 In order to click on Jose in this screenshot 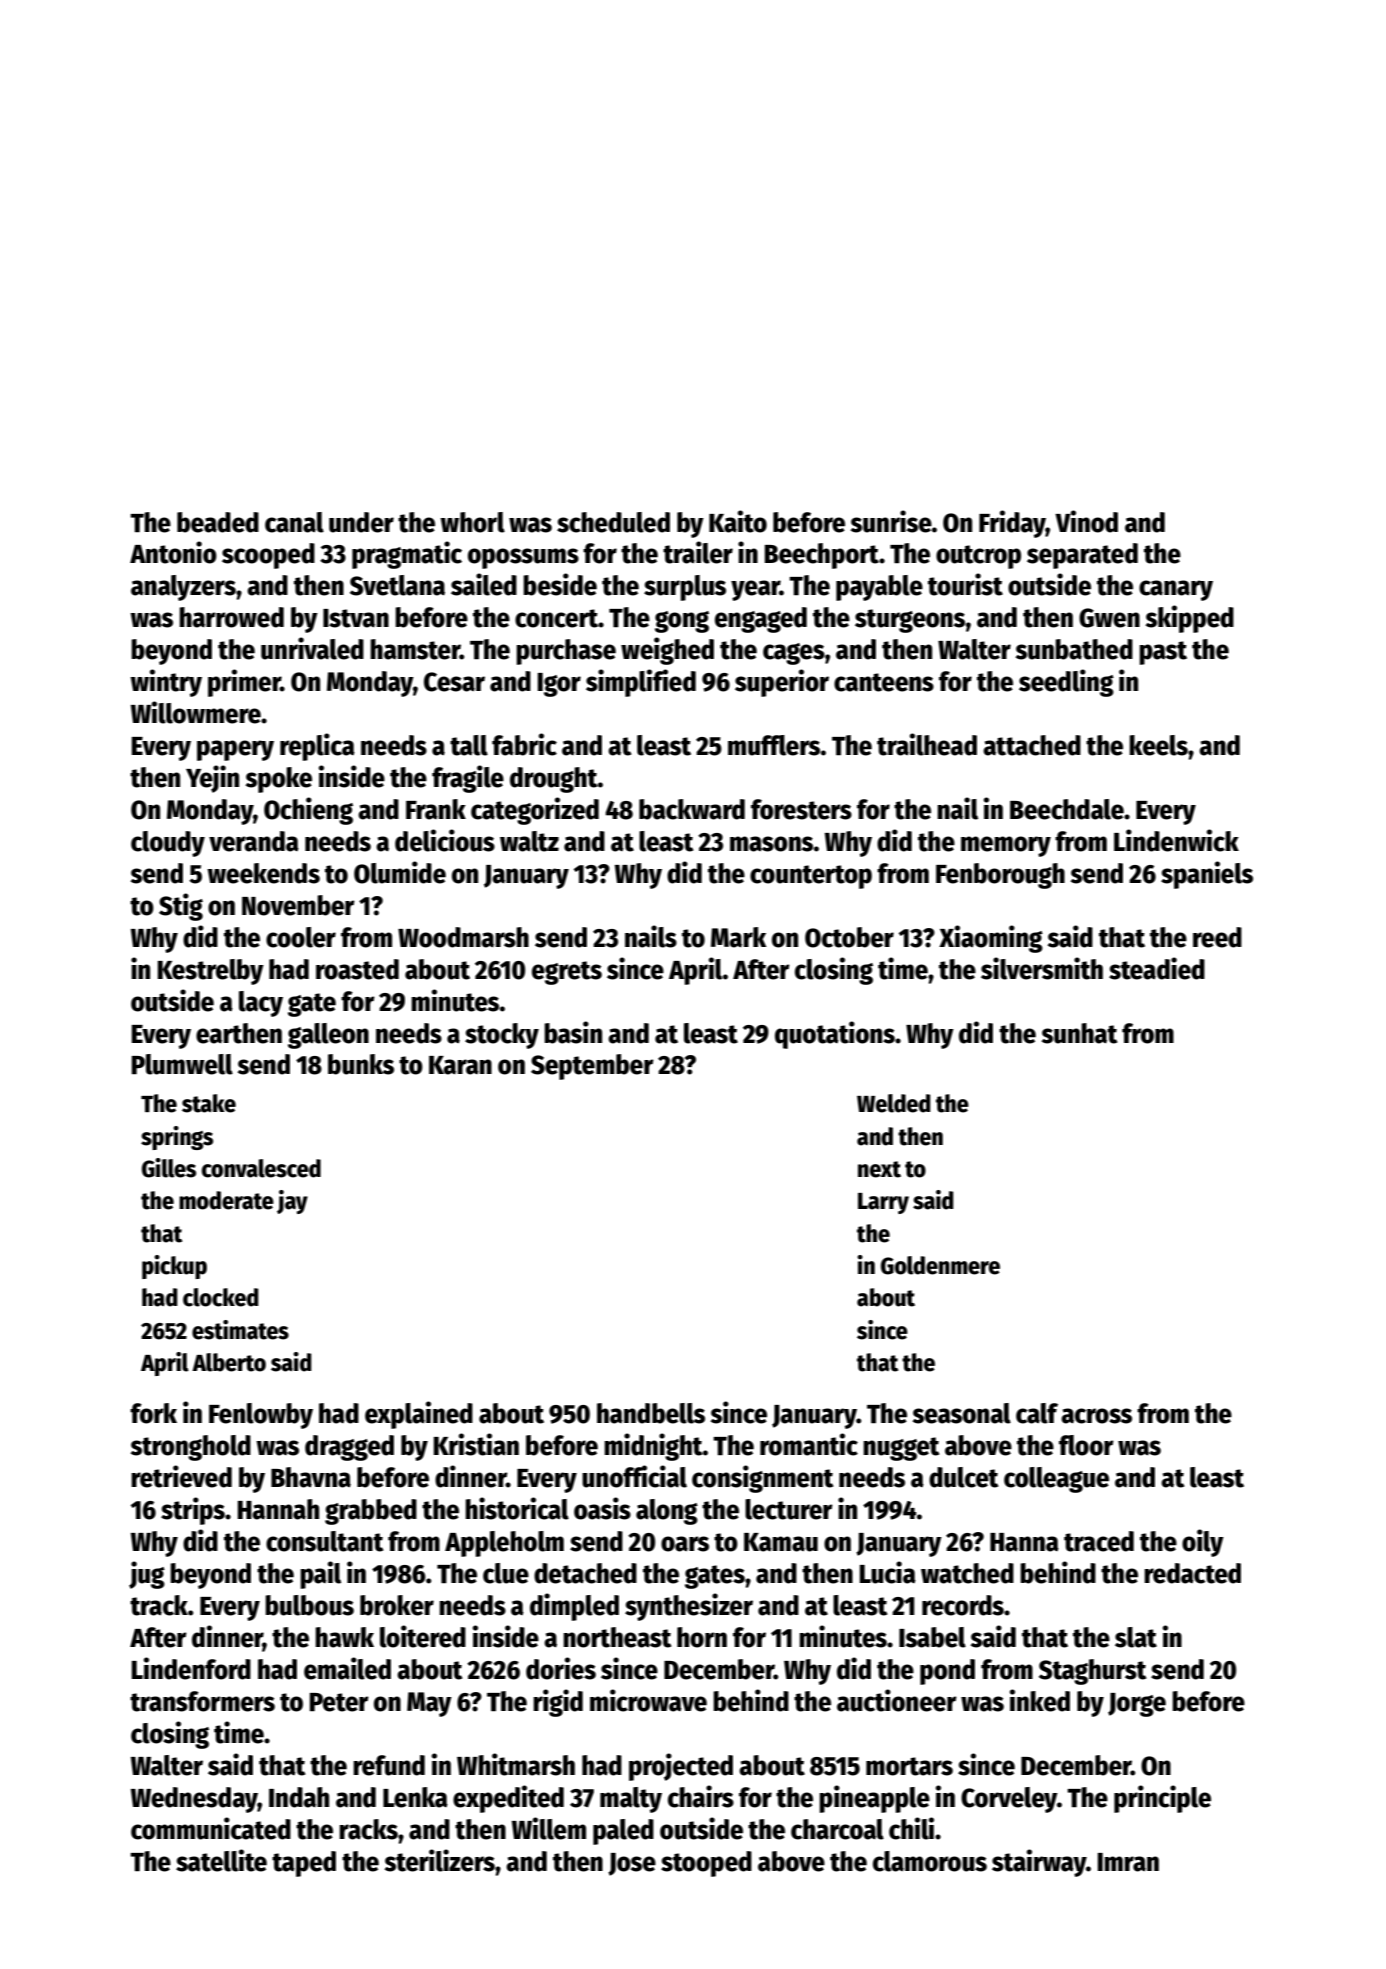, I will do `click(632, 1864)`.
